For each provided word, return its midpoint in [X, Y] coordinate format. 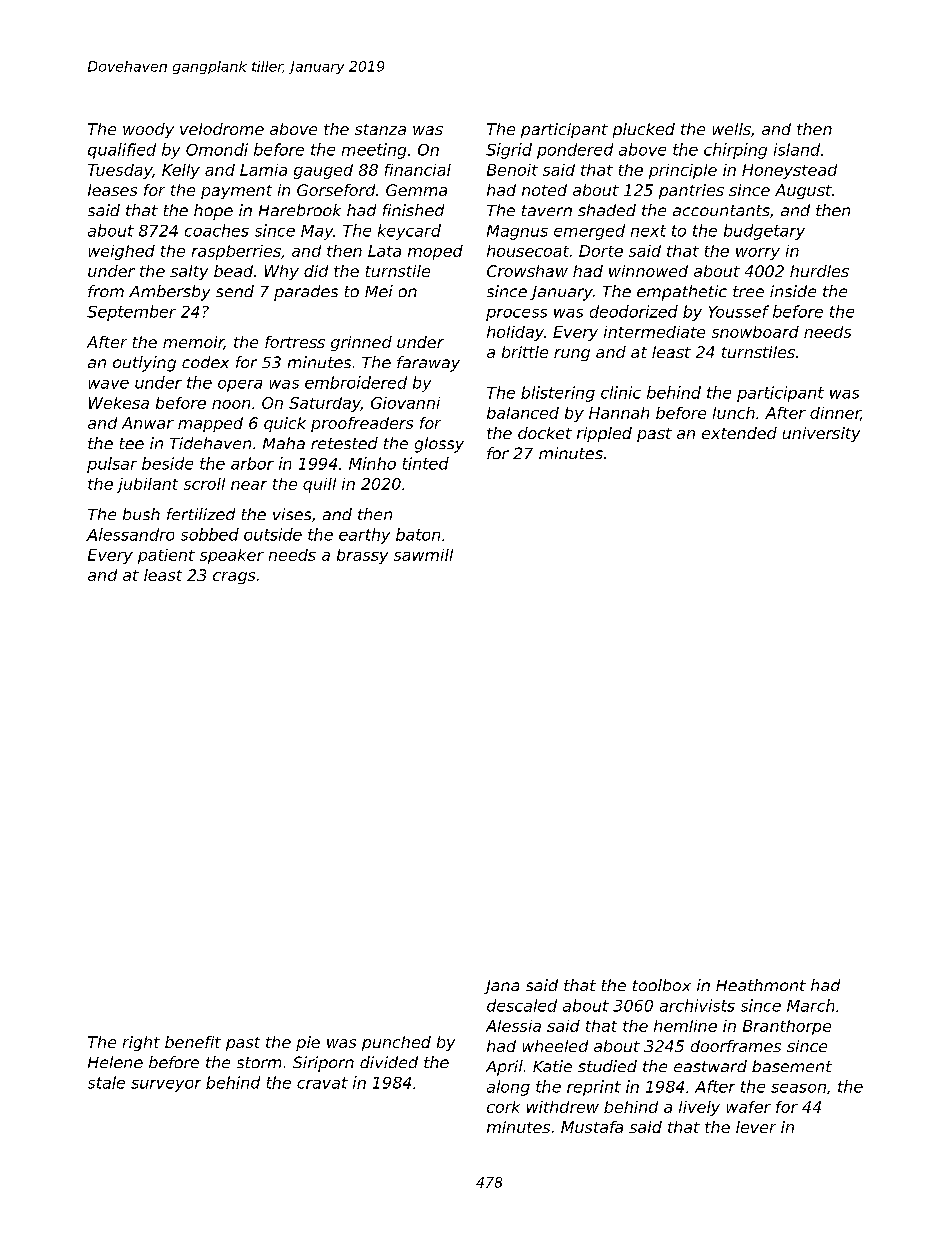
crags [234, 578]
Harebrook [300, 210]
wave [109, 384]
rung [572, 355]
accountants [721, 210]
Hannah [619, 413]
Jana [501, 987]
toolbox [662, 985]
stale [106, 1082]
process [516, 315]
